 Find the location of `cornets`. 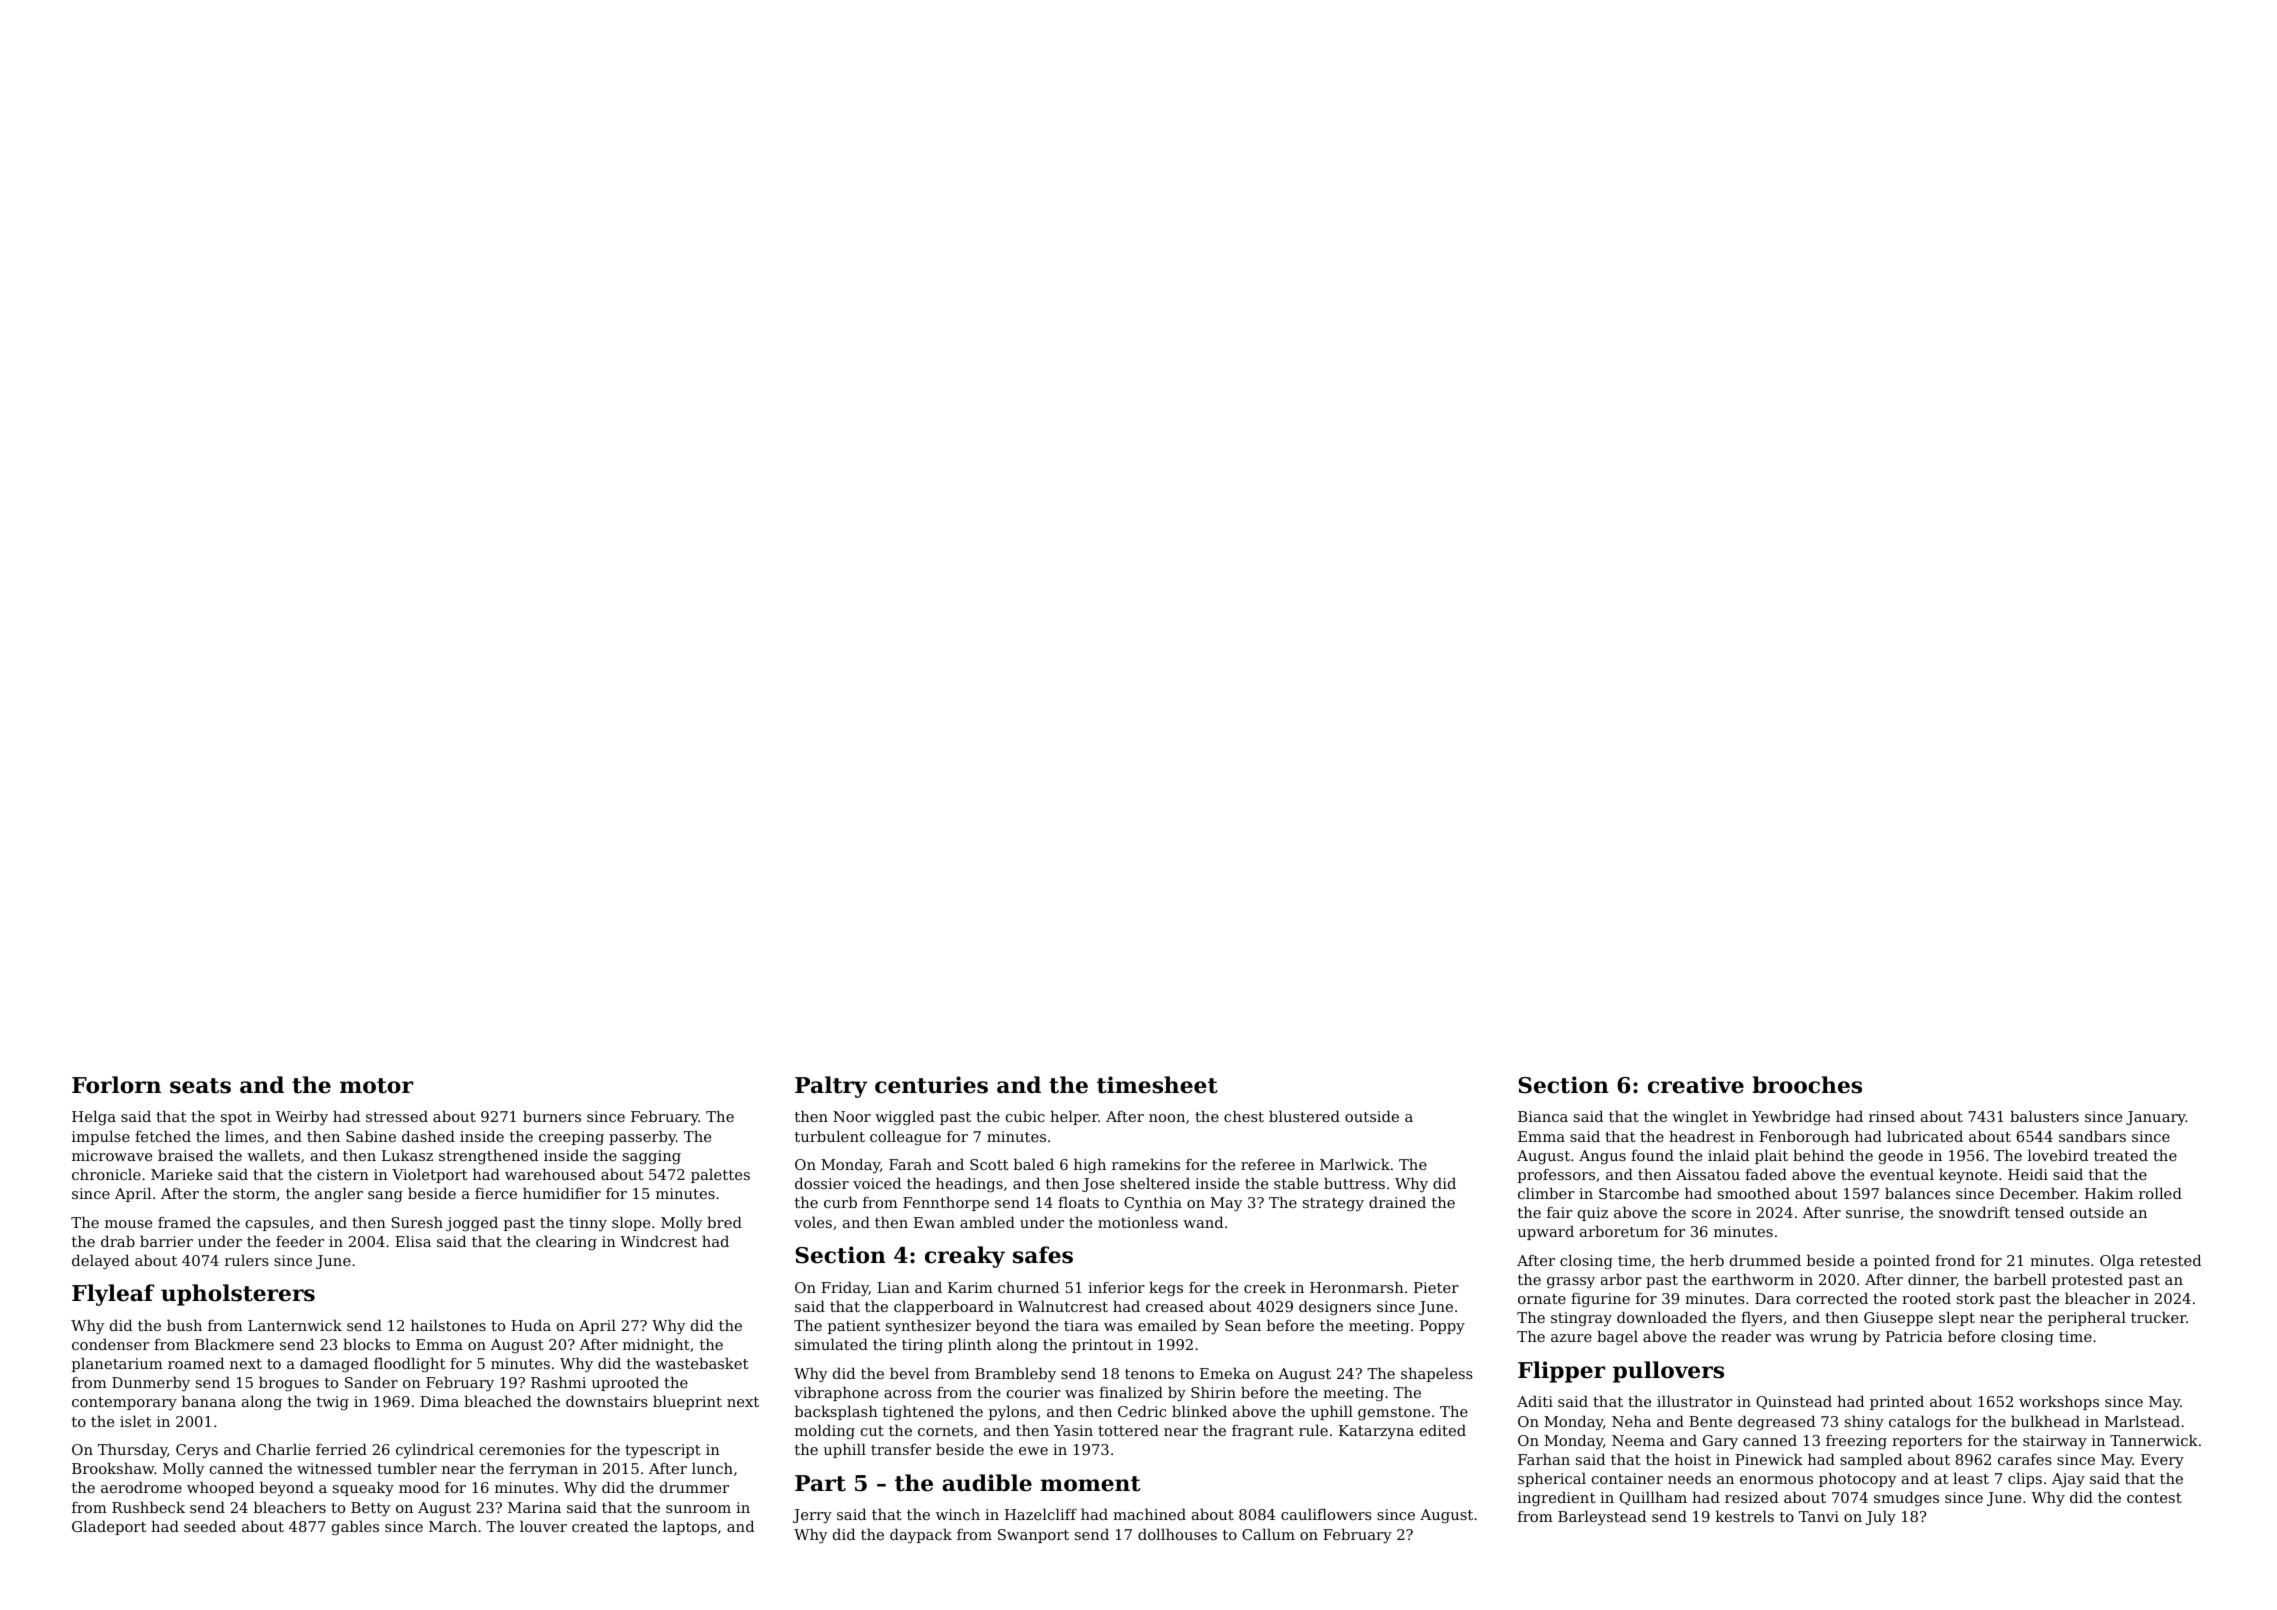

cornets is located at coordinates (945, 1431).
